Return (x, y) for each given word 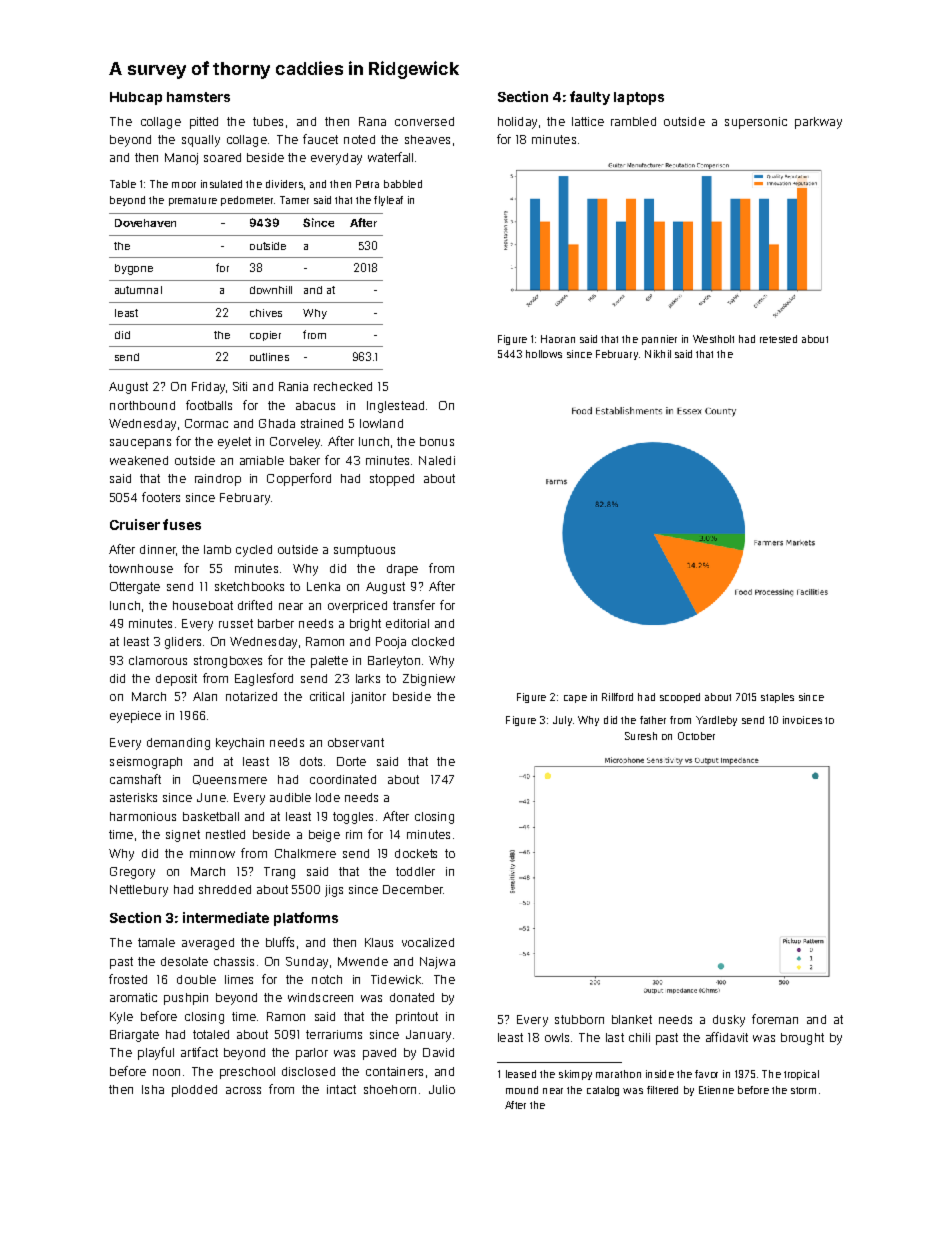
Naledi (437, 460)
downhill (271, 290)
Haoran (558, 339)
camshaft (135, 779)
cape (575, 699)
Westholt (713, 339)
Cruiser (135, 524)
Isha (153, 1089)
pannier (659, 340)
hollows (544, 354)
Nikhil (658, 354)
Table (123, 184)
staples (777, 698)
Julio (442, 1089)
